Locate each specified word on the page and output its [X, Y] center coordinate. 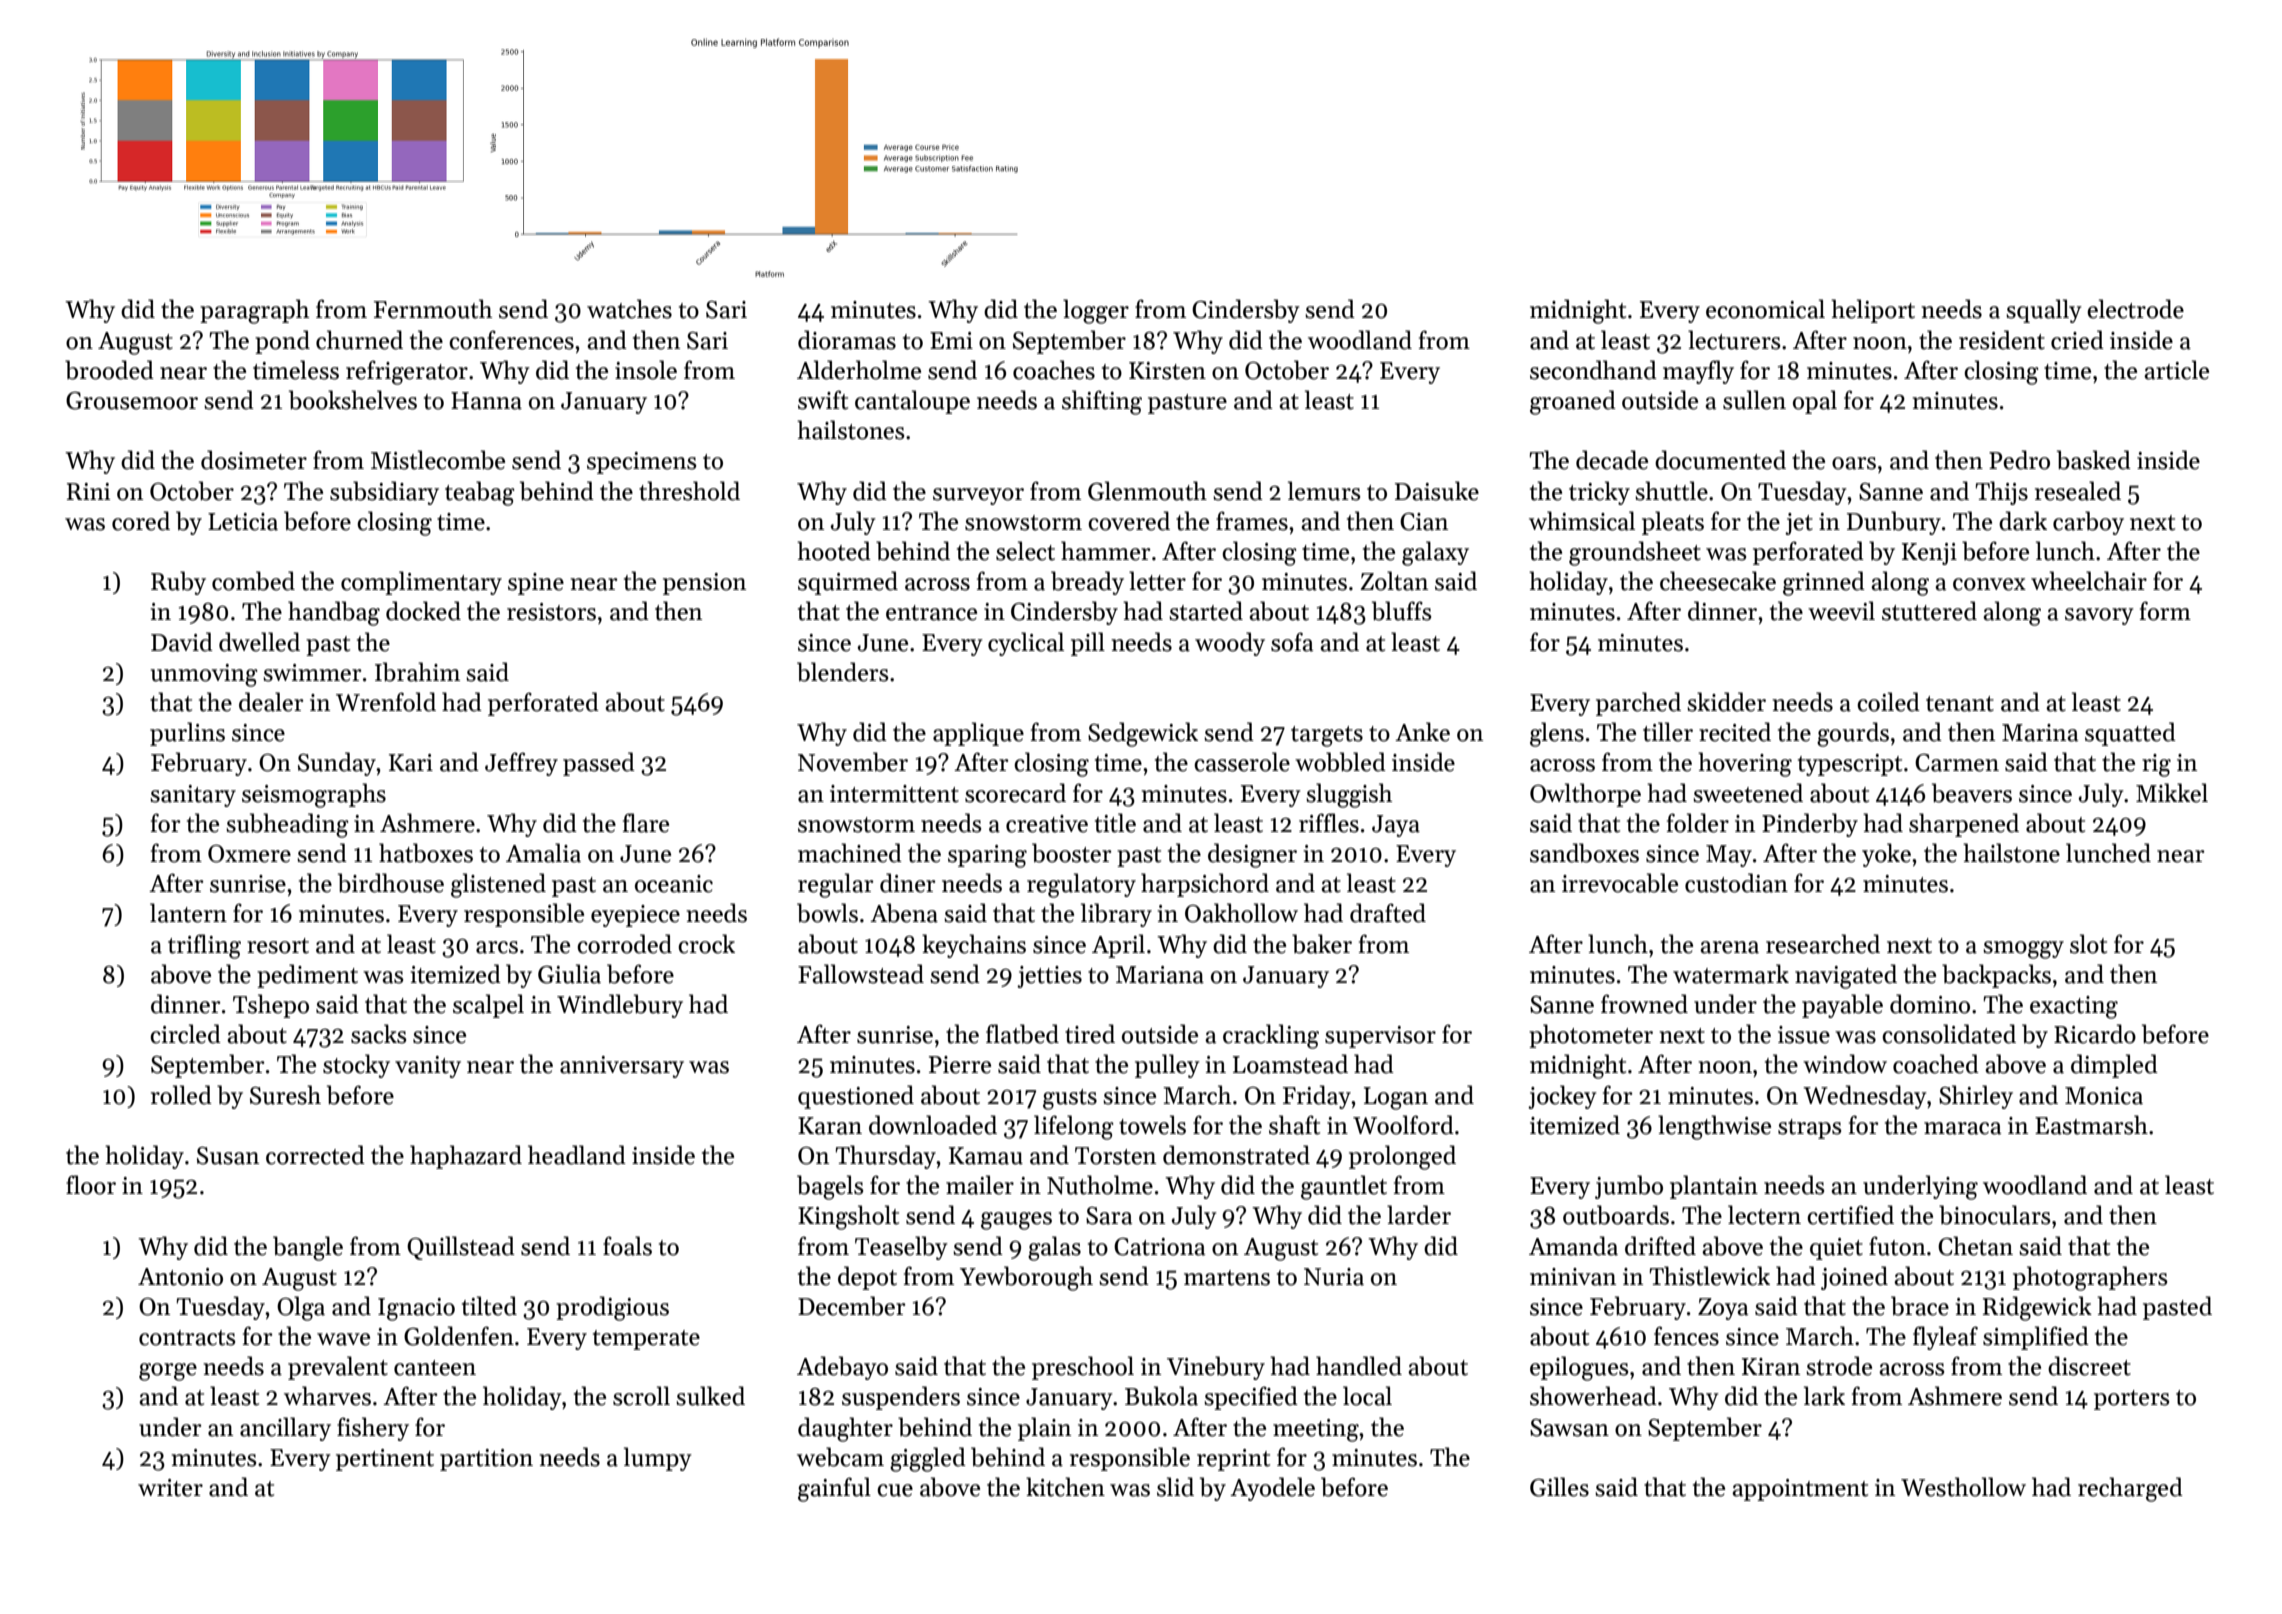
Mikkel [2172, 793]
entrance [931, 613]
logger [1096, 311]
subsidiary [384, 493]
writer [170, 1488]
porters [2131, 1400]
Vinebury [1216, 1368]
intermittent [894, 794]
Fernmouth [433, 309]
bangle [308, 1248]
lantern [188, 913]
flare [646, 823]
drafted [1388, 913]
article [2176, 370]
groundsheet [1635, 553]
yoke [1886, 855]
